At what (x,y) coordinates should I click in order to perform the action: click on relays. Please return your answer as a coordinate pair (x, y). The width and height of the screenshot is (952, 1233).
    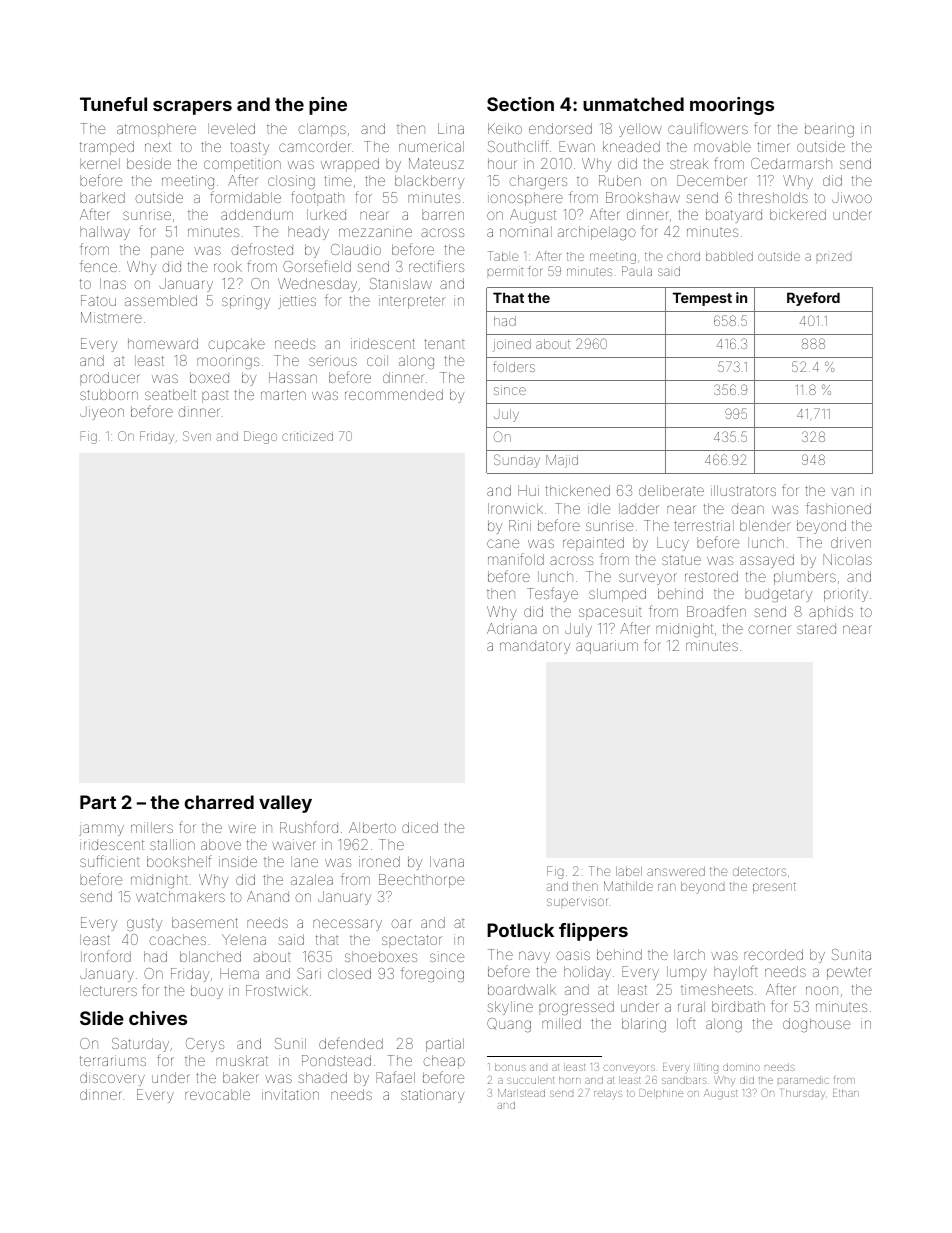
    Looking at the image, I should click on (608, 1093).
